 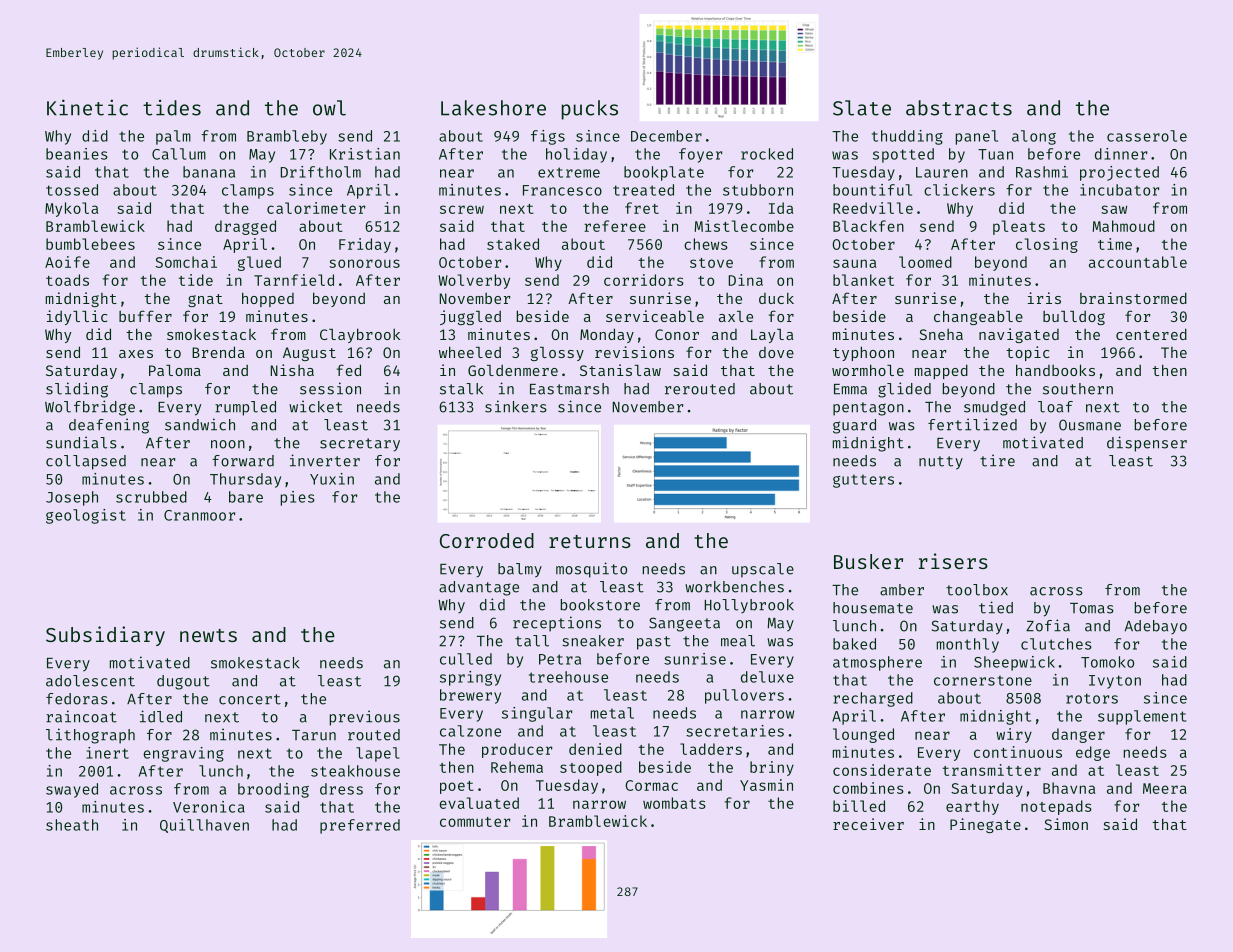 I want to click on Yuxin, so click(x=332, y=479).
